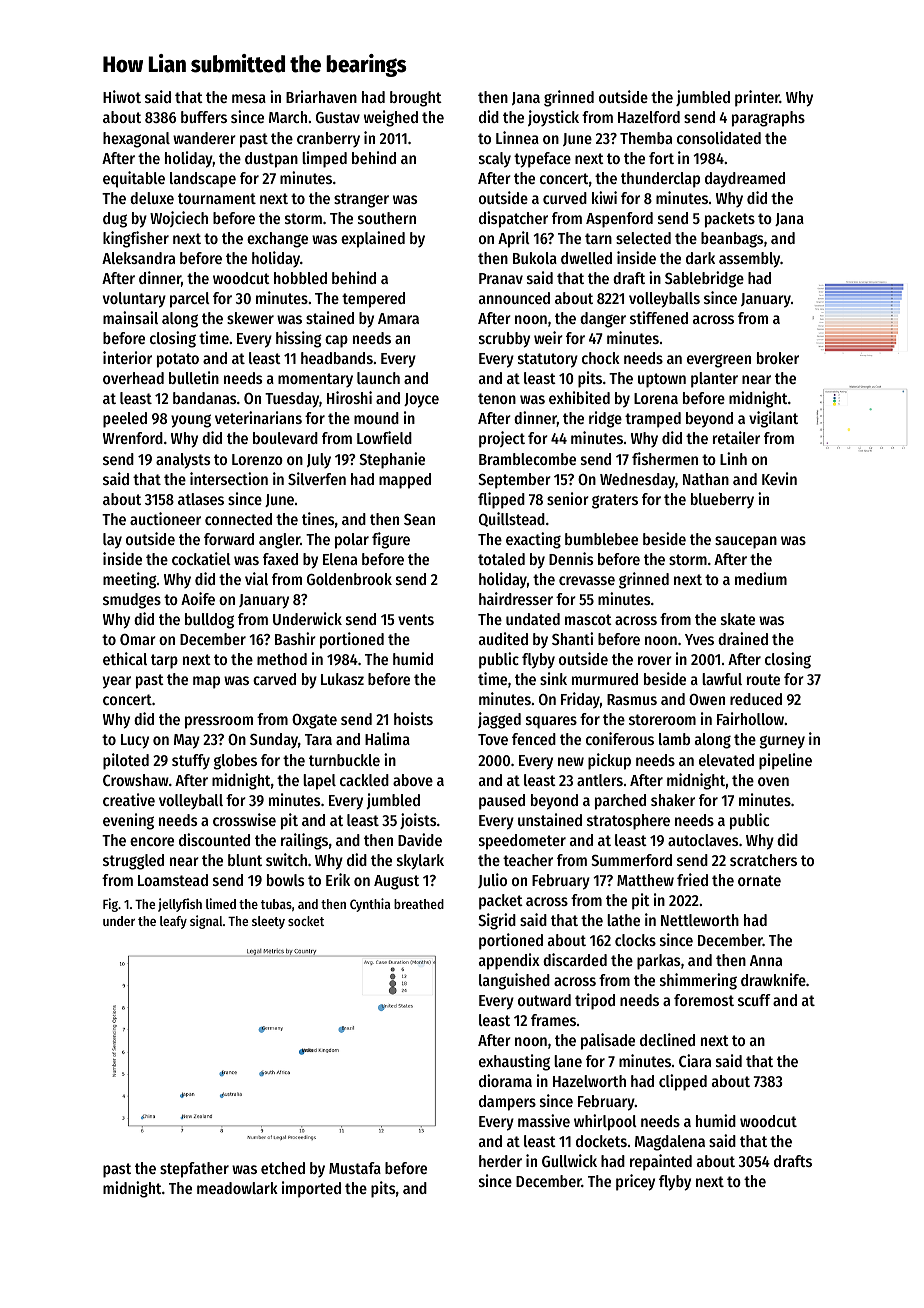 This screenshot has width=924, height=1308. What do you see at coordinates (773, 781) in the screenshot?
I see `oven` at bounding box center [773, 781].
